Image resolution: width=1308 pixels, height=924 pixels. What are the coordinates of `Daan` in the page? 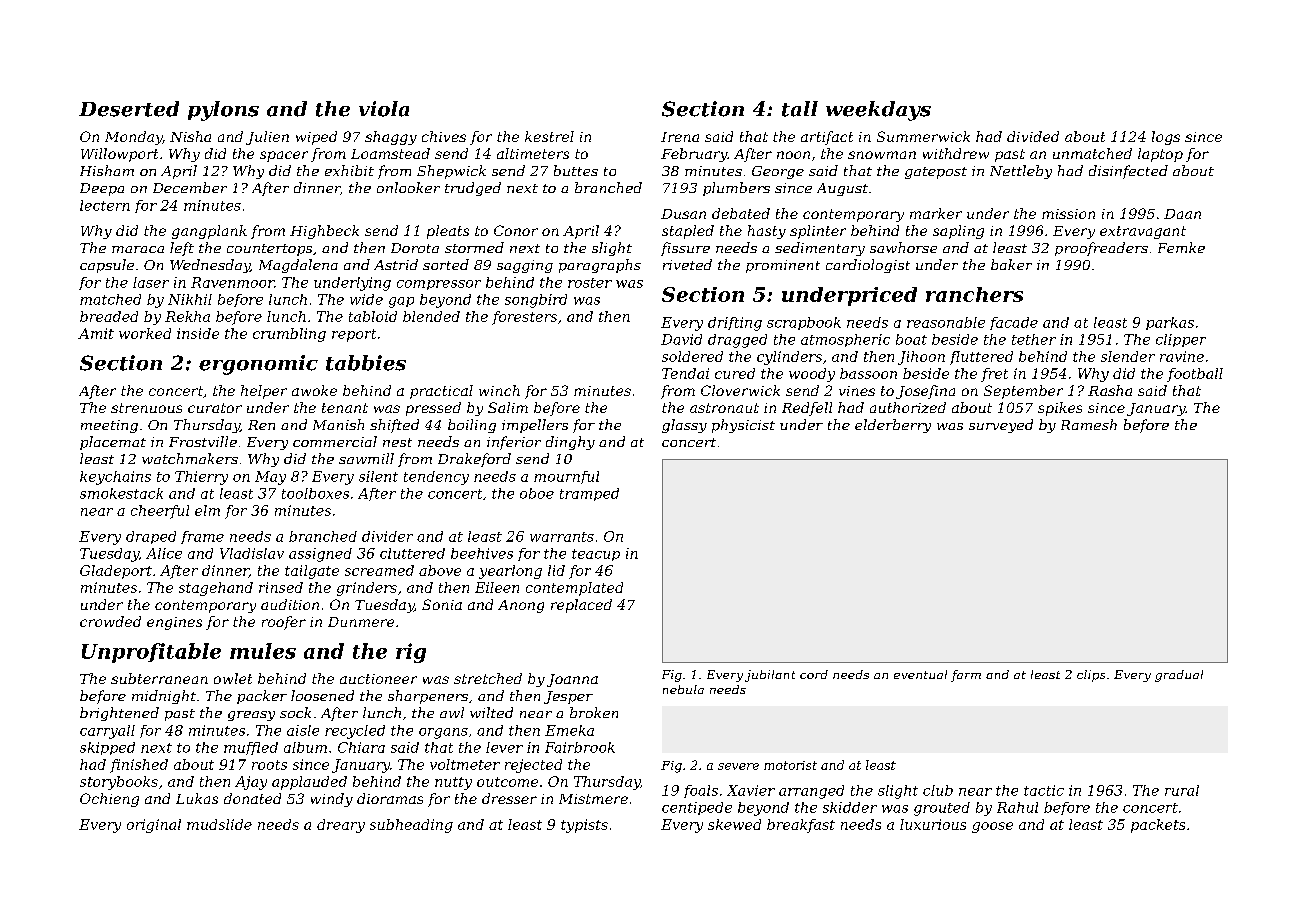 It's located at (1182, 214).
